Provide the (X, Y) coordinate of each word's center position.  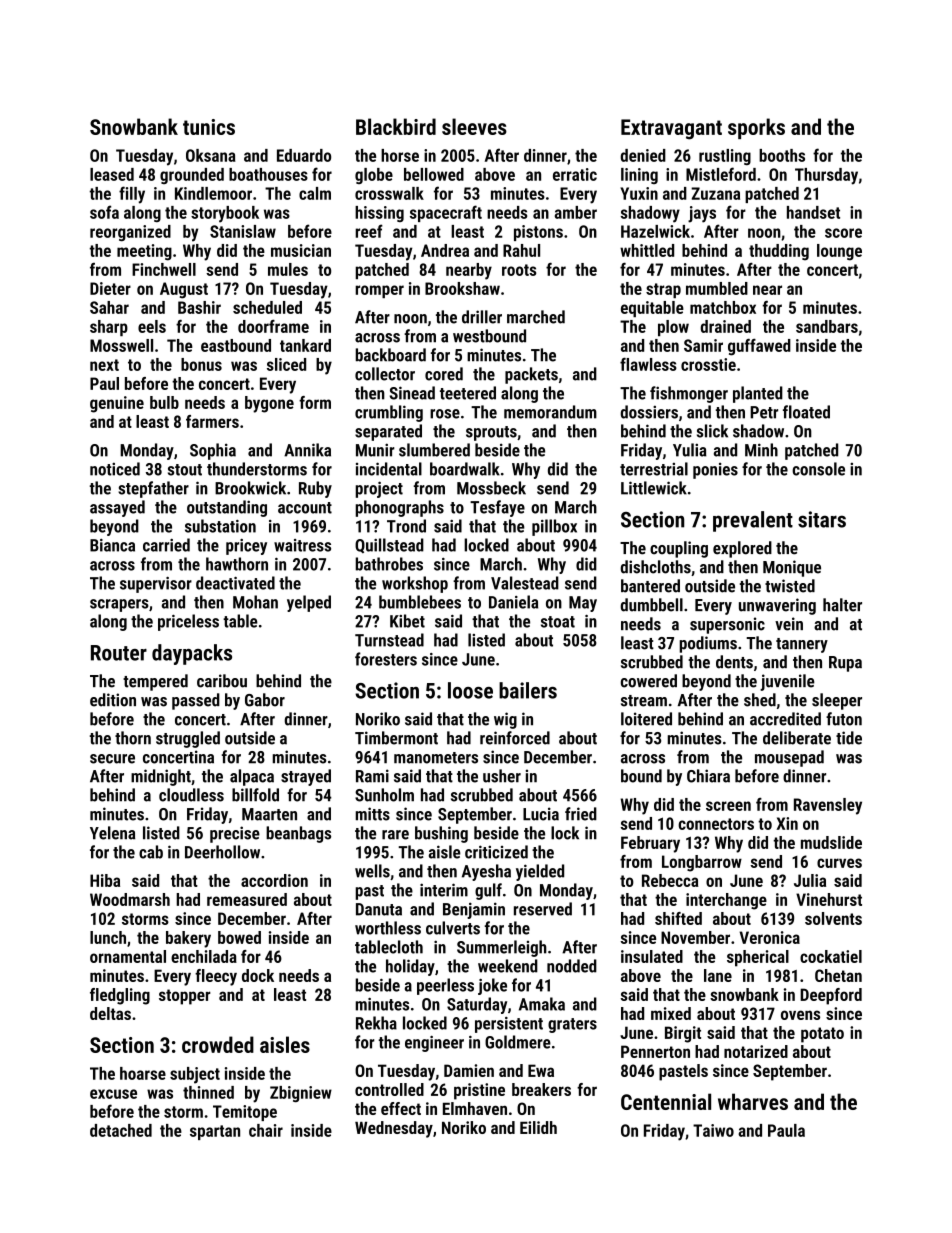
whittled (647, 250)
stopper (185, 997)
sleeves (474, 126)
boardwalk (465, 469)
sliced (286, 364)
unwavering (777, 606)
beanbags (298, 834)
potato (822, 1035)
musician (301, 250)
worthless (388, 928)
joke (492, 986)
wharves (753, 1101)
